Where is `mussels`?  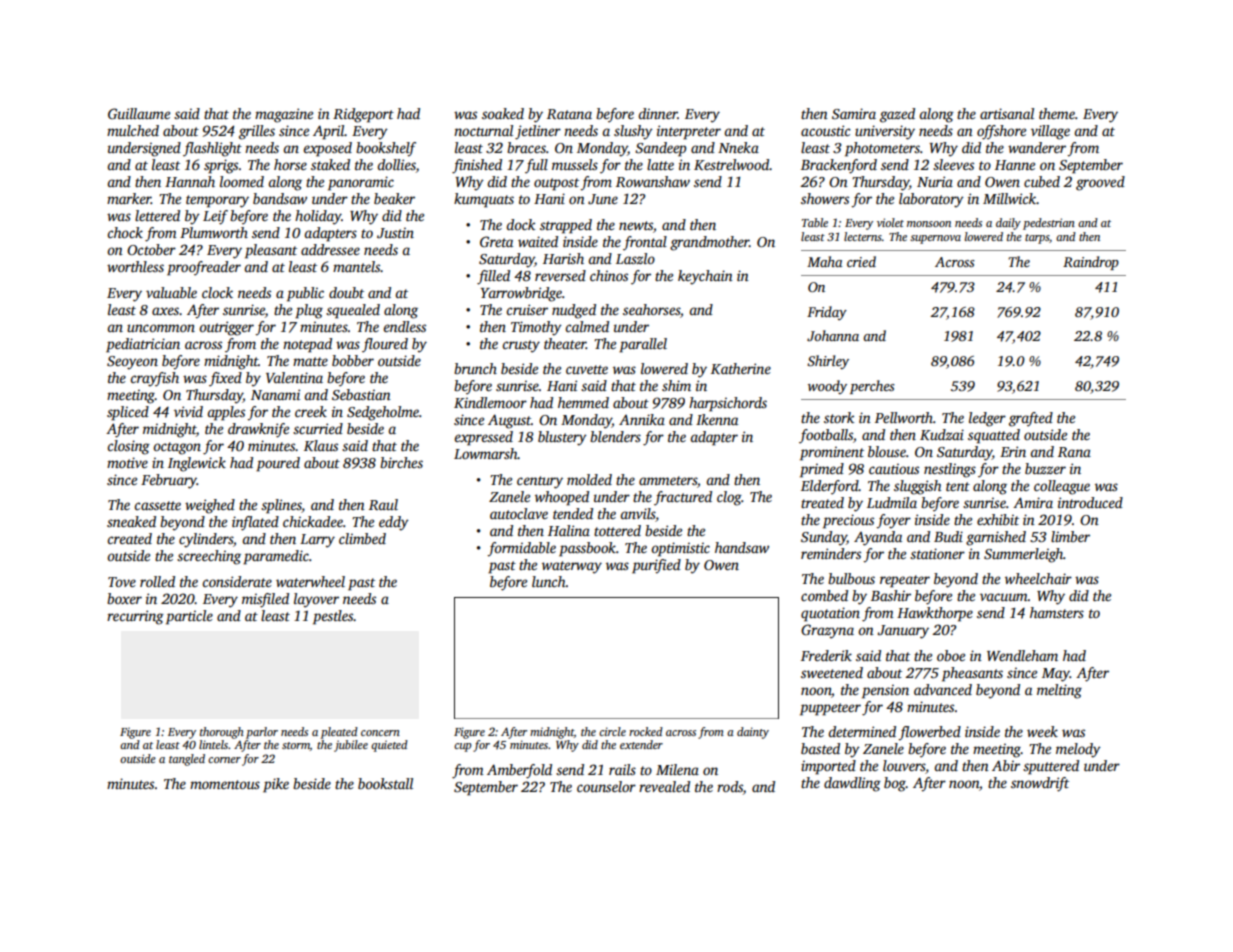 mussels is located at coordinates (575, 164).
